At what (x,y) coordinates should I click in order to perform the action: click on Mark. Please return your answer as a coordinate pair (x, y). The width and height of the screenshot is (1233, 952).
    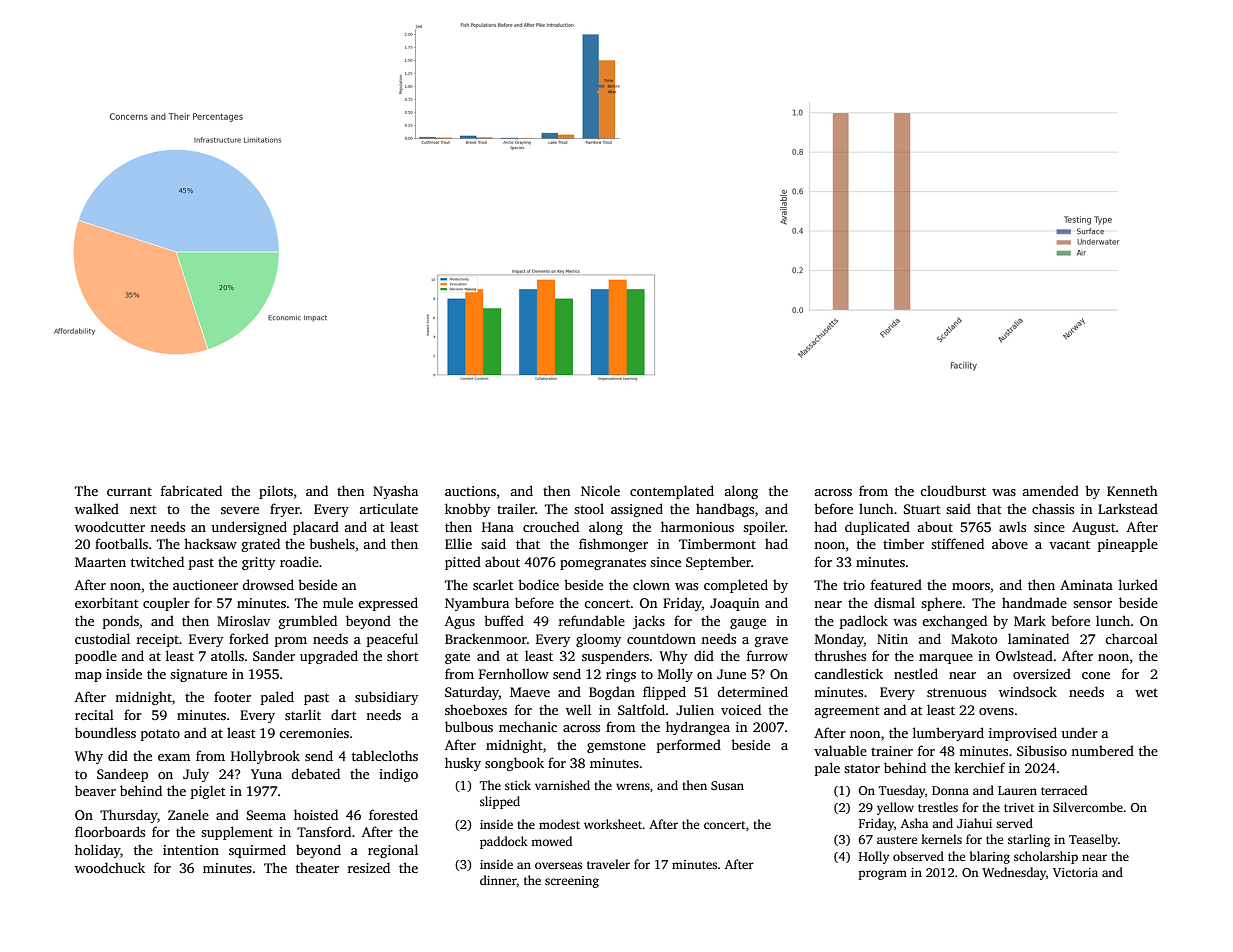
    Looking at the image, I should click on (1030, 620).
